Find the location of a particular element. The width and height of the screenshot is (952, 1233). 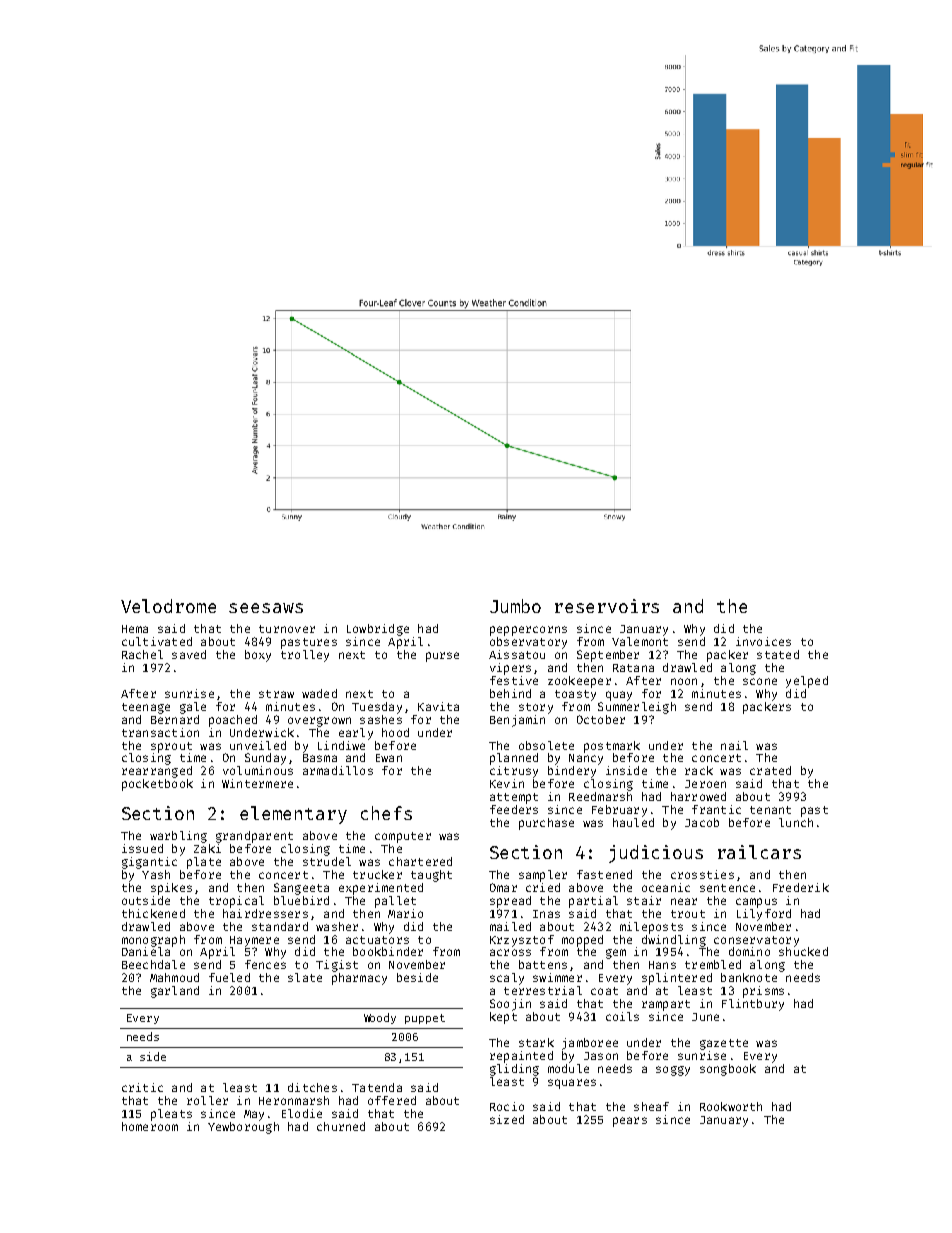

gale is located at coordinates (193, 708).
